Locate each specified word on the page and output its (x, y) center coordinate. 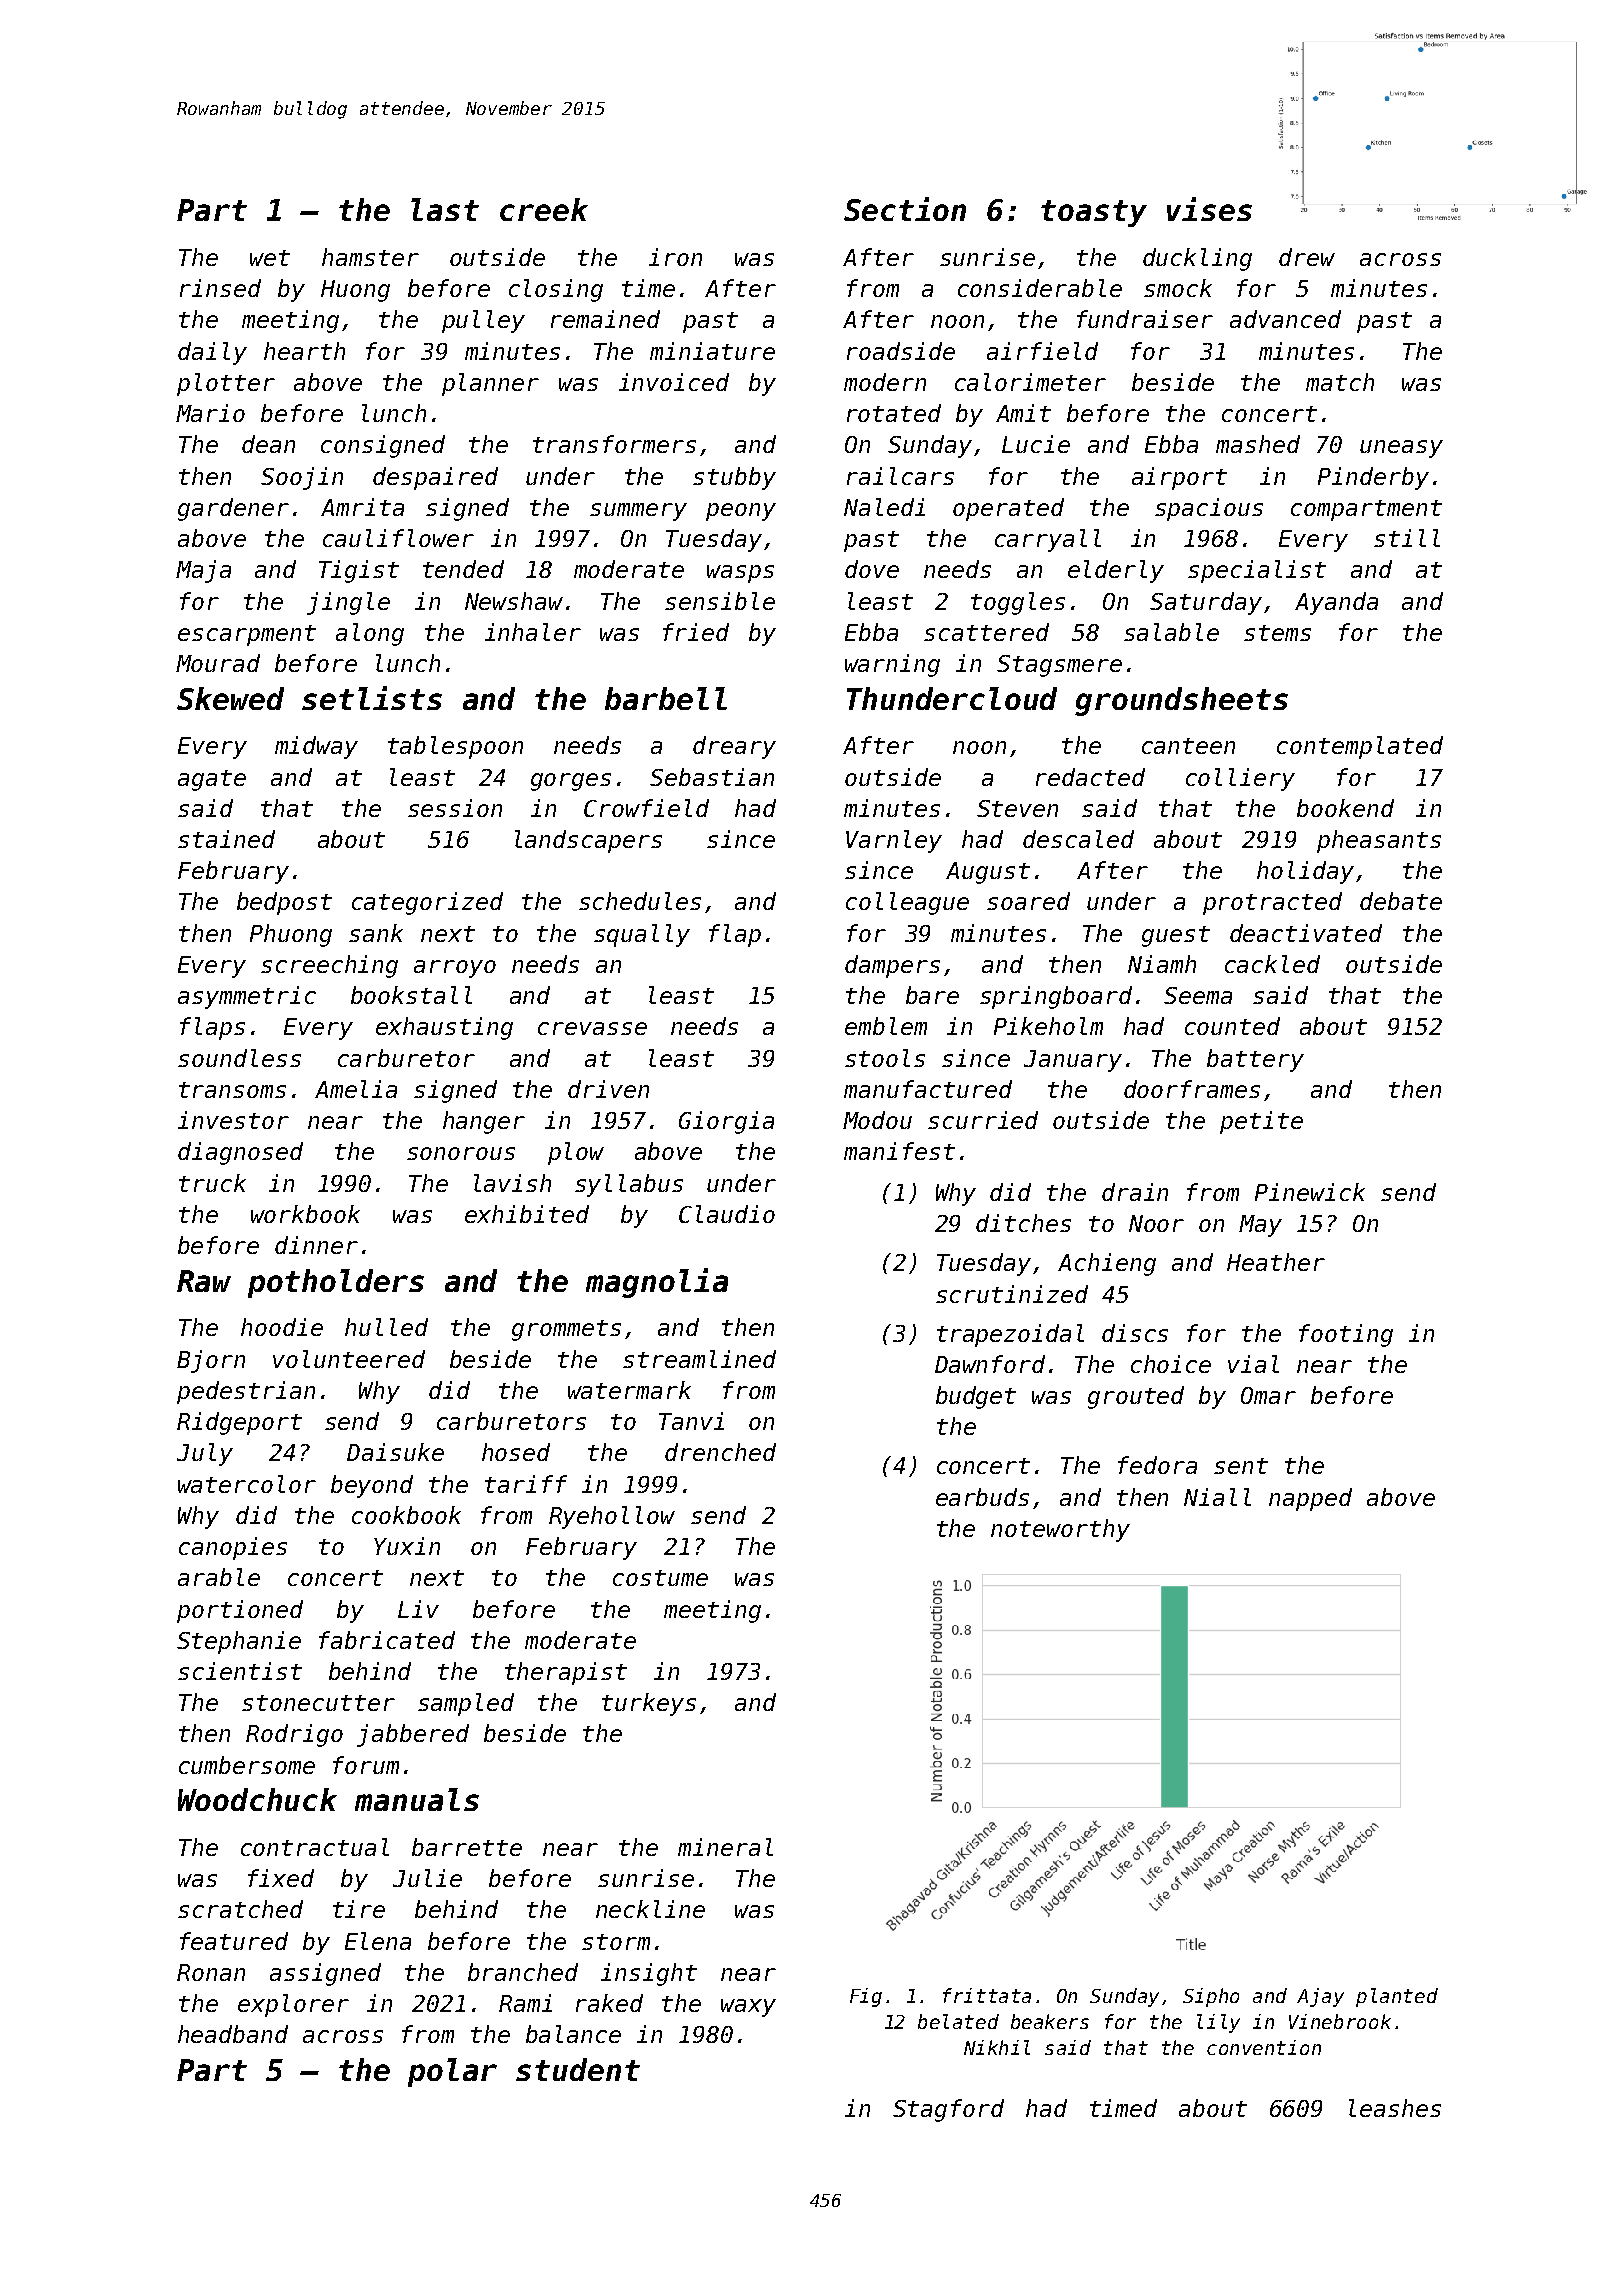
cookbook (406, 1515)
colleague (907, 903)
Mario (210, 413)
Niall (1217, 1497)
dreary (734, 747)
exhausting (444, 1028)
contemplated (1360, 747)
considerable (1040, 288)
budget (976, 1397)
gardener (233, 509)
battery (1255, 1060)
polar (452, 2072)
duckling (1197, 259)
